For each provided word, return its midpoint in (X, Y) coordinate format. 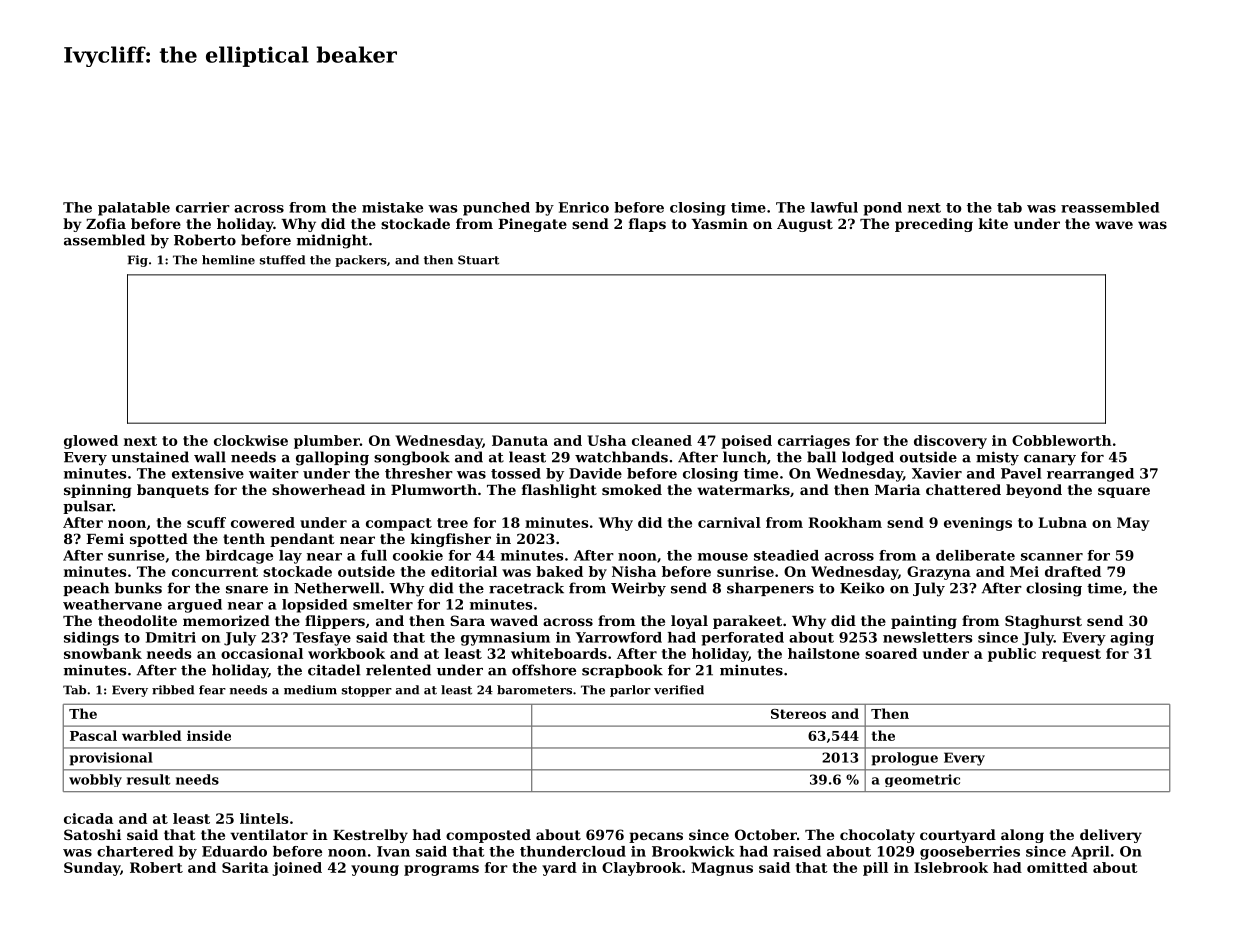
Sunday (92, 869)
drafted (1073, 571)
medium (310, 690)
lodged (868, 458)
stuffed (282, 260)
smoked (632, 489)
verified (679, 690)
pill (875, 869)
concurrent (215, 572)
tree (452, 523)
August (805, 225)
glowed (91, 442)
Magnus (722, 869)
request (1071, 655)
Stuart (478, 260)
